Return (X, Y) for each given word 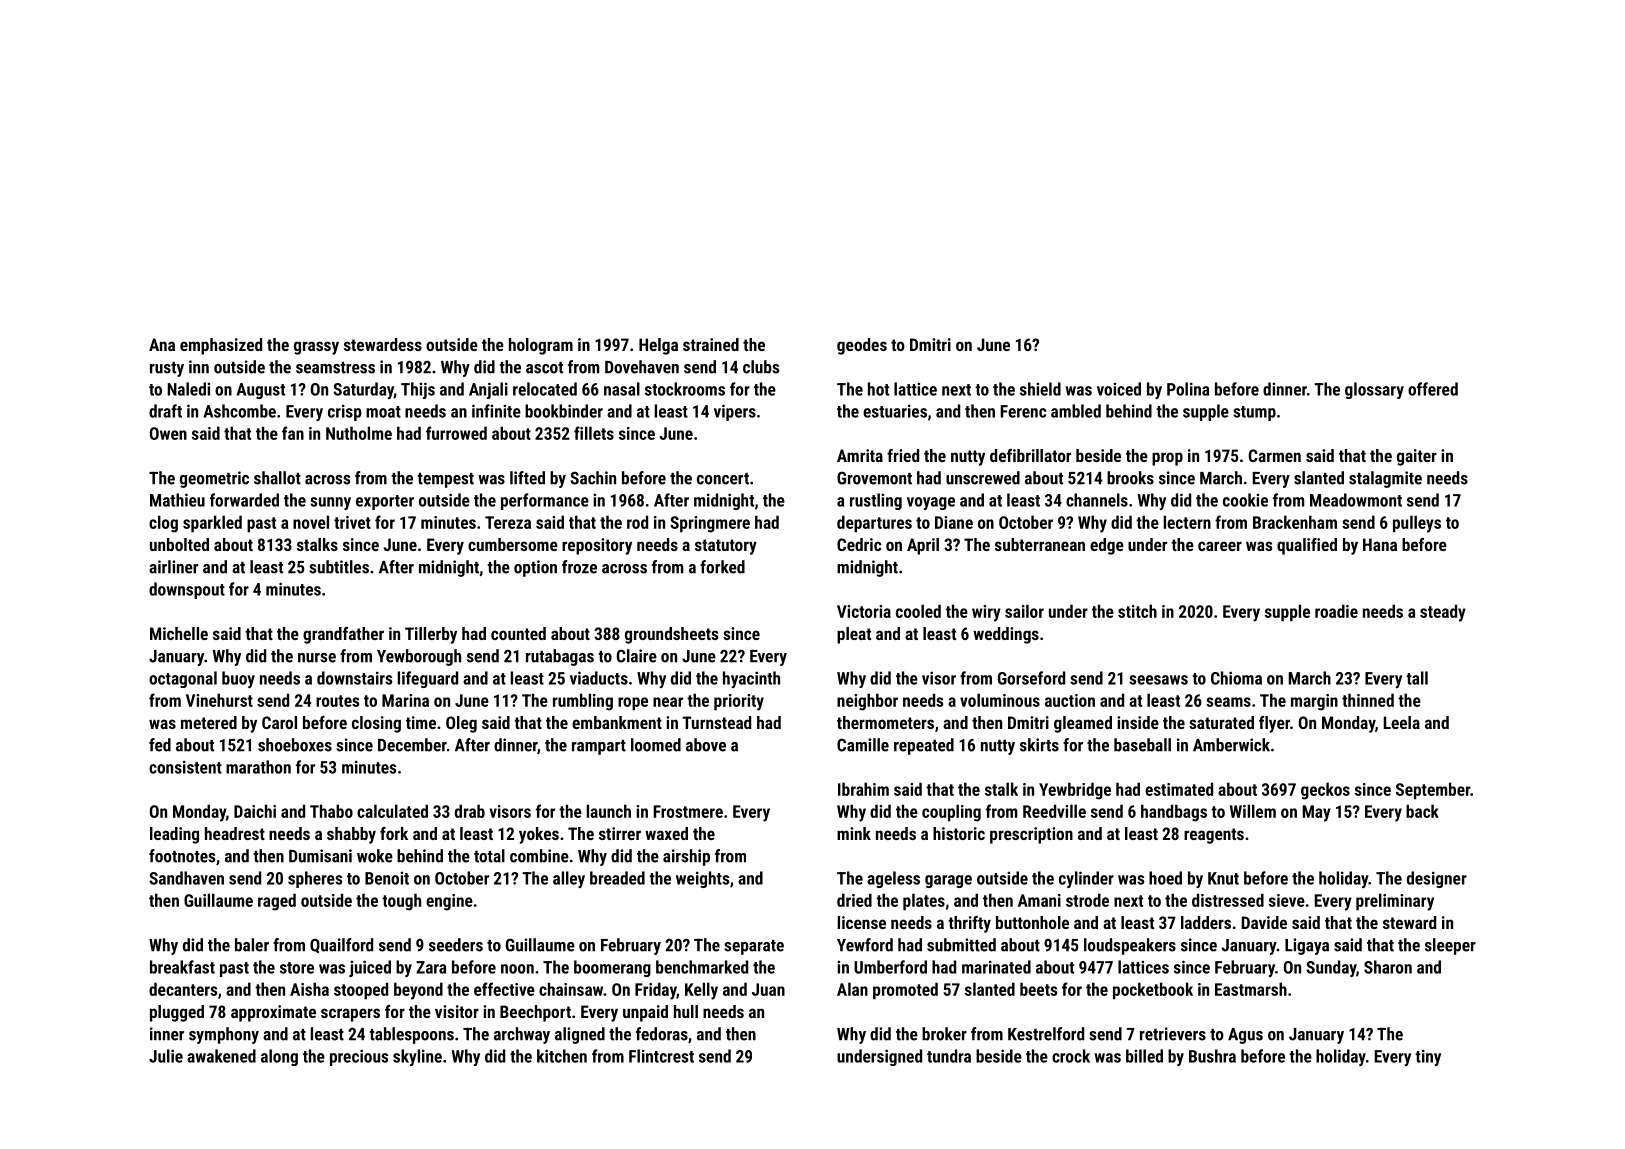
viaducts (599, 678)
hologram (541, 346)
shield (1040, 389)
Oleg (461, 724)
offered (1433, 389)
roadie (1336, 611)
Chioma (1236, 678)
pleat (854, 635)
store (297, 968)
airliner (173, 567)
